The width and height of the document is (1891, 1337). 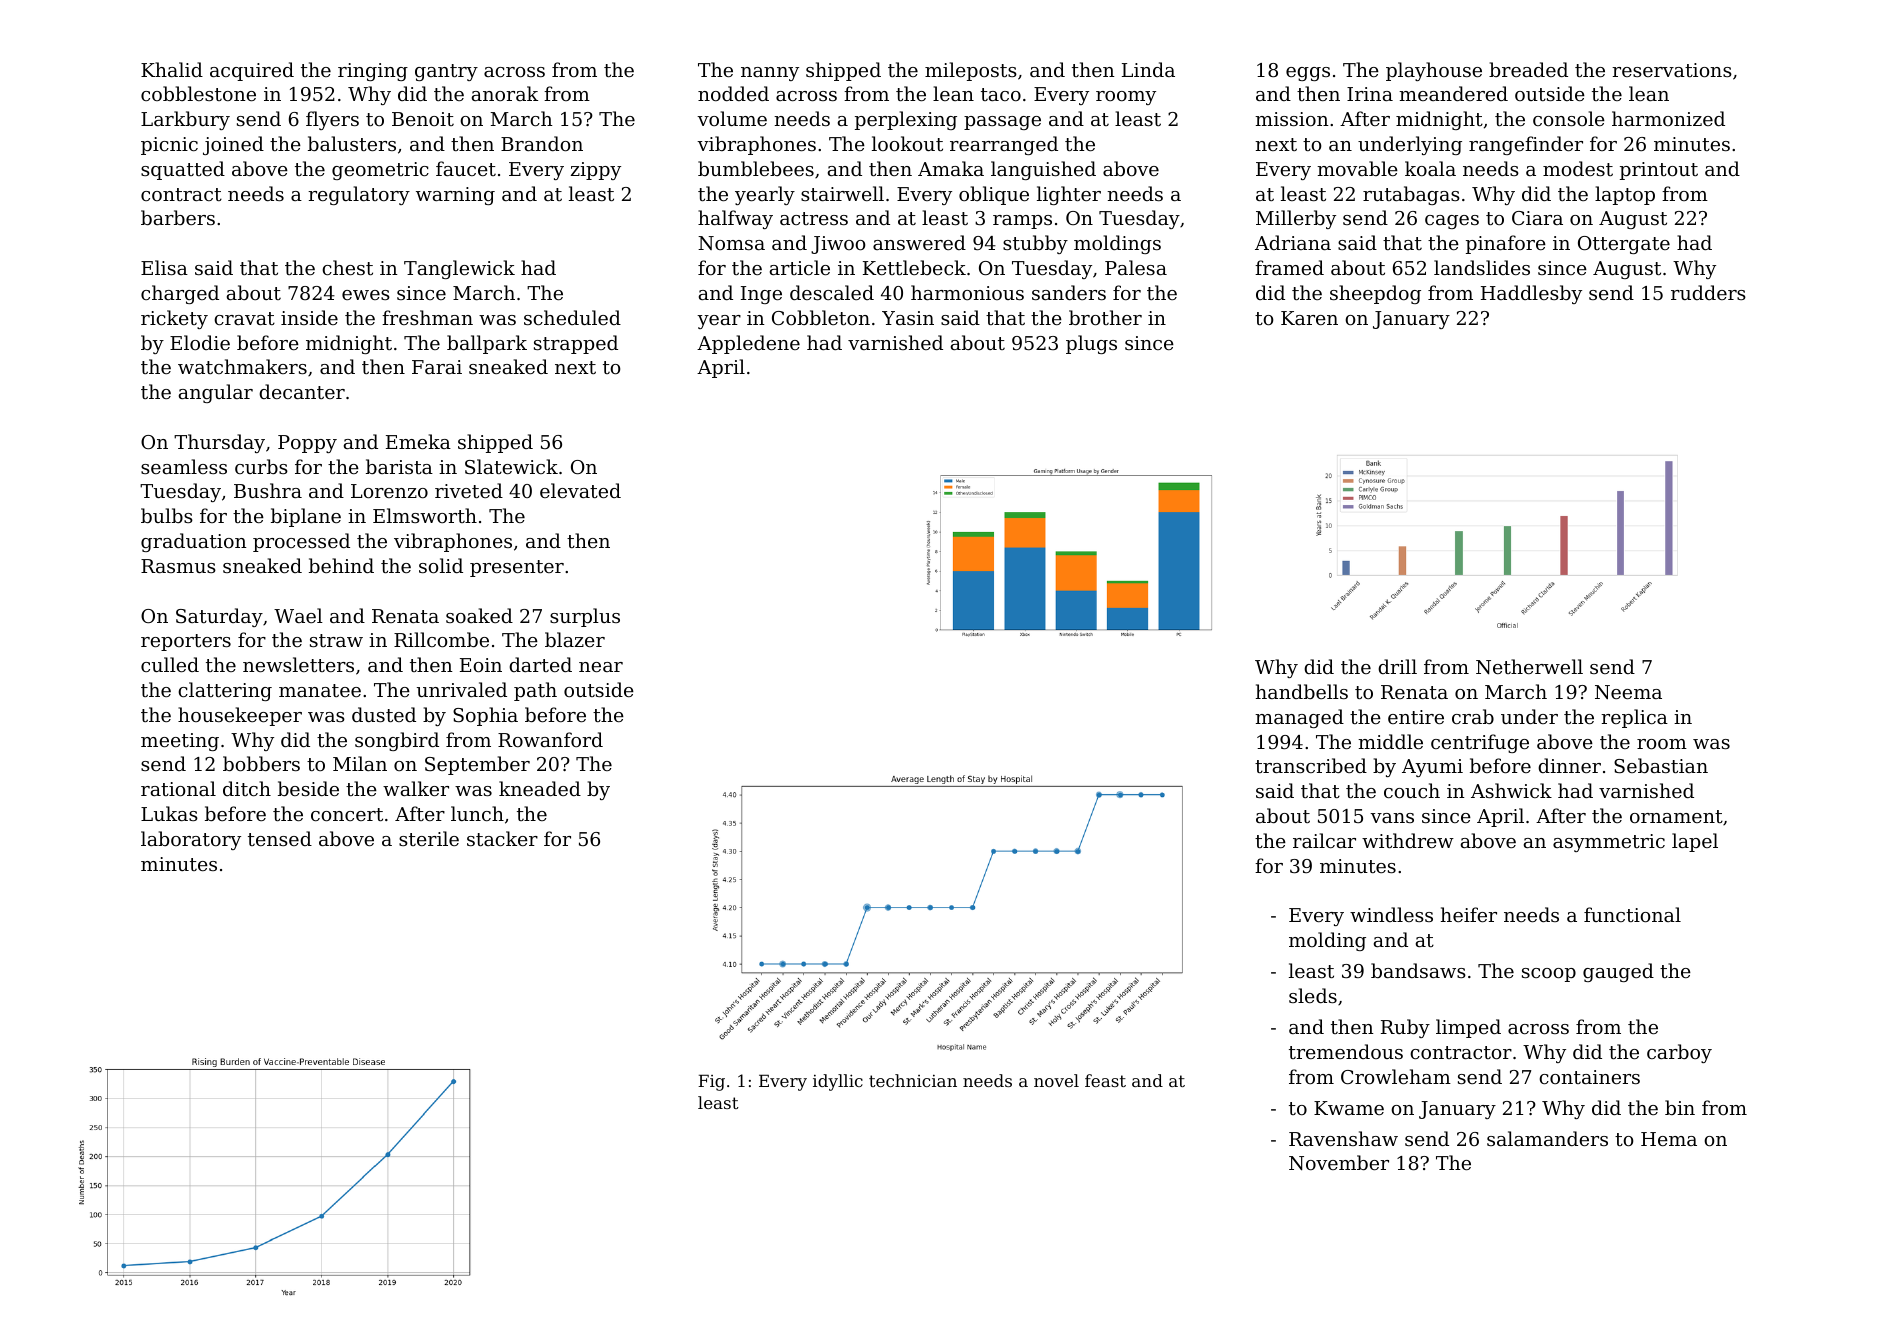 What do you see at coordinates (838, 1082) in the document?
I see `idyllic` at bounding box center [838, 1082].
